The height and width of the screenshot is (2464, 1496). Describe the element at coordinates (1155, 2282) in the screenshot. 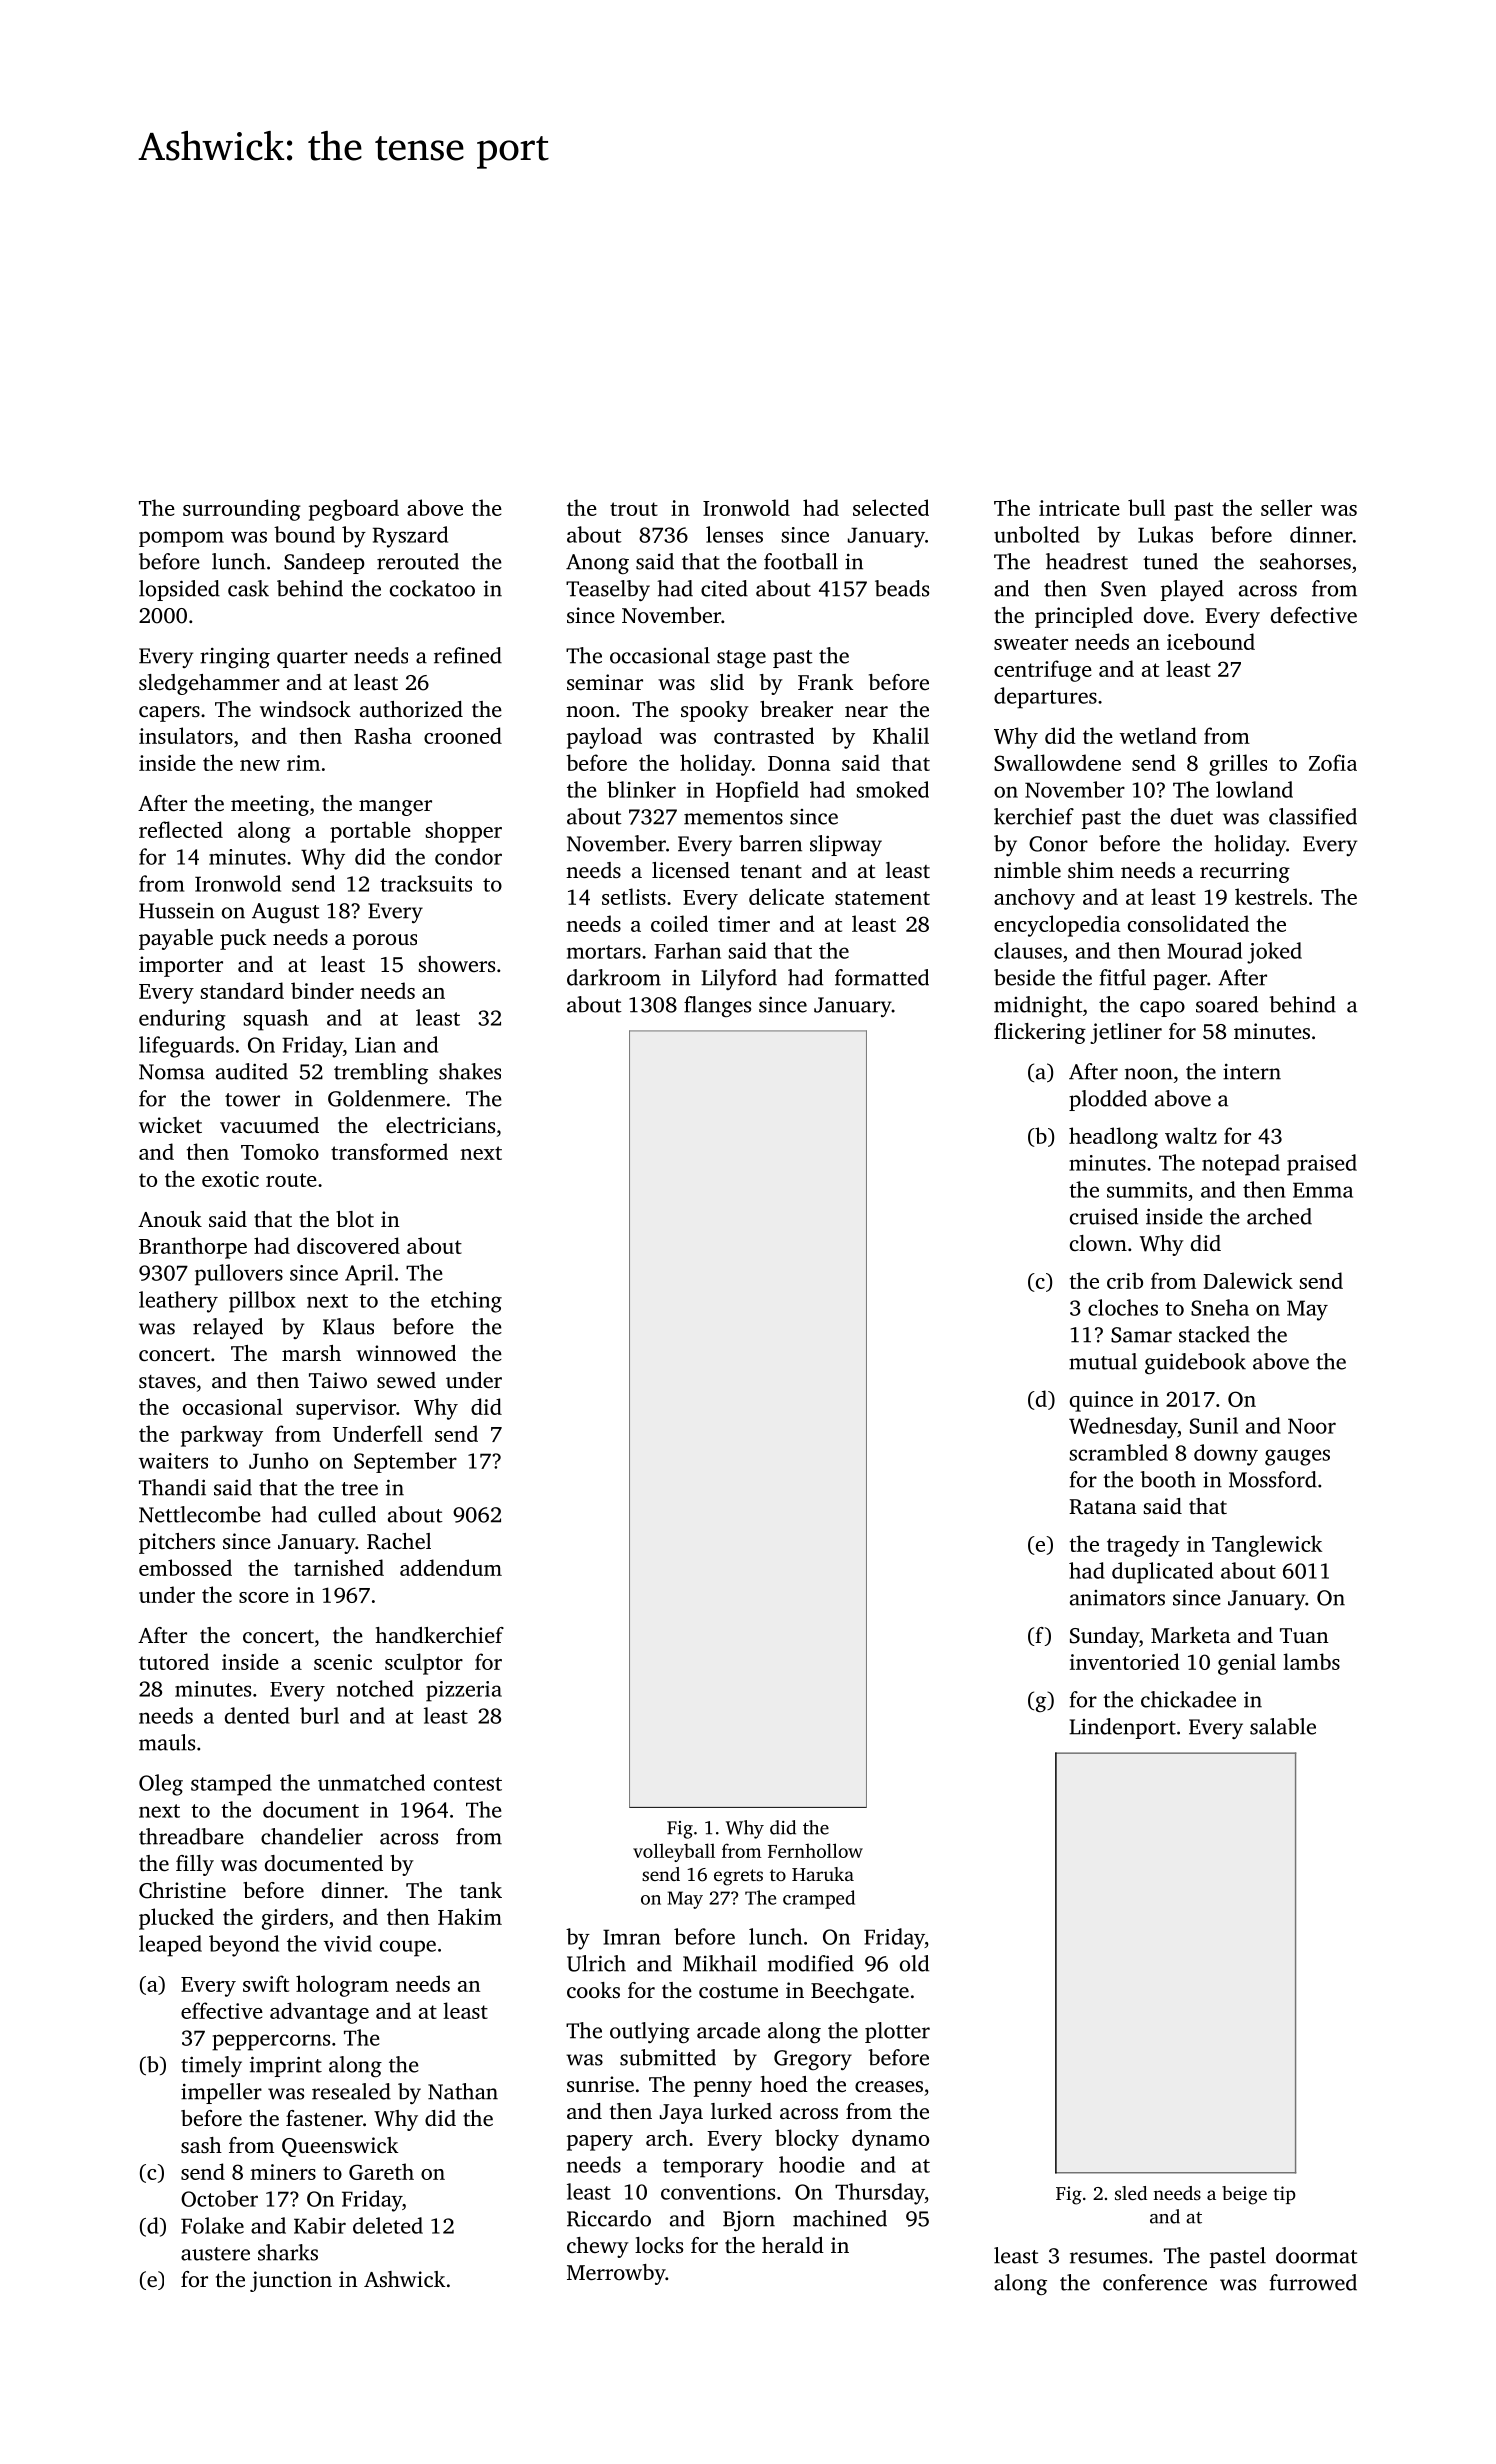

I see `conference` at that location.
